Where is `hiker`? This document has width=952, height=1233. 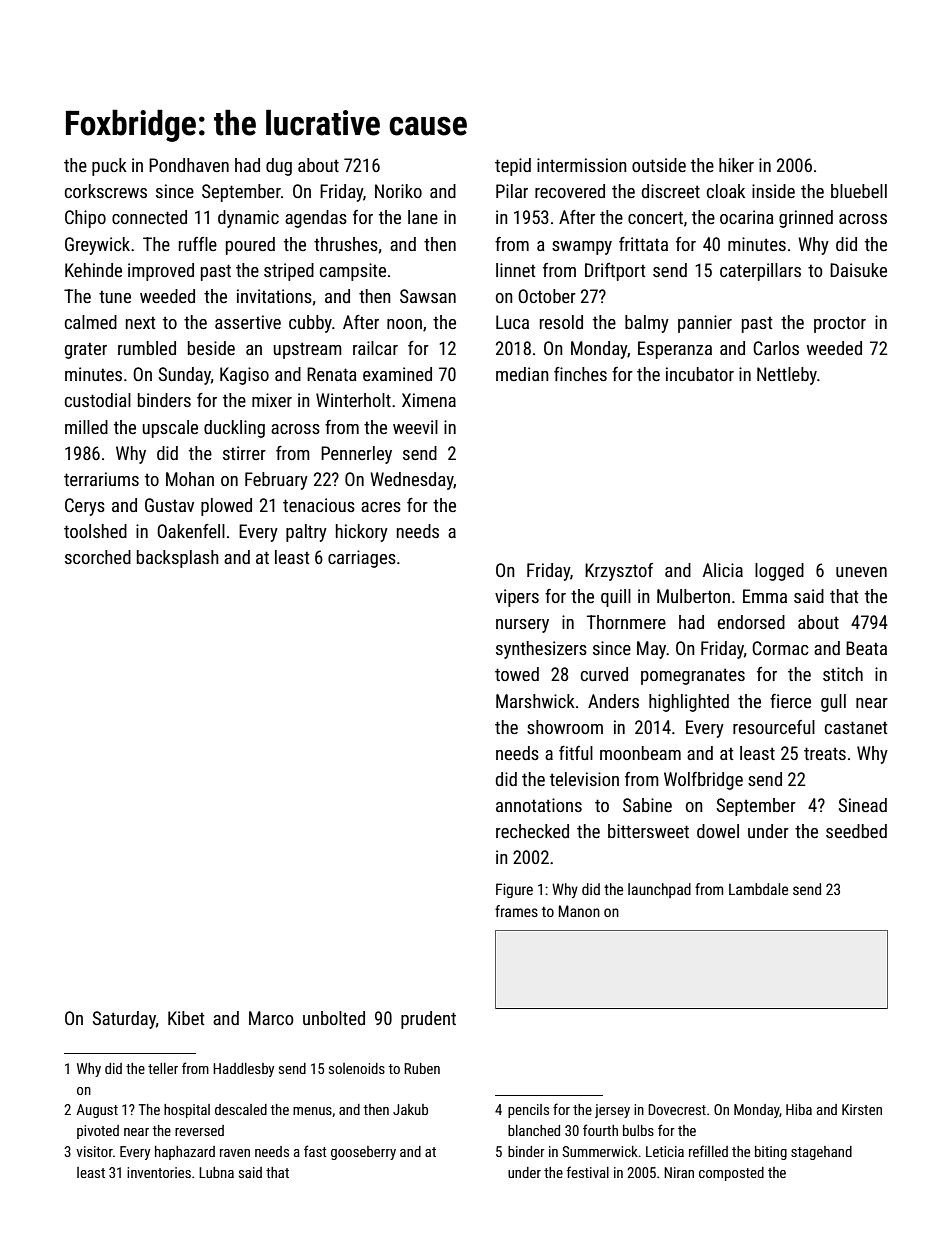 hiker is located at coordinates (736, 165).
